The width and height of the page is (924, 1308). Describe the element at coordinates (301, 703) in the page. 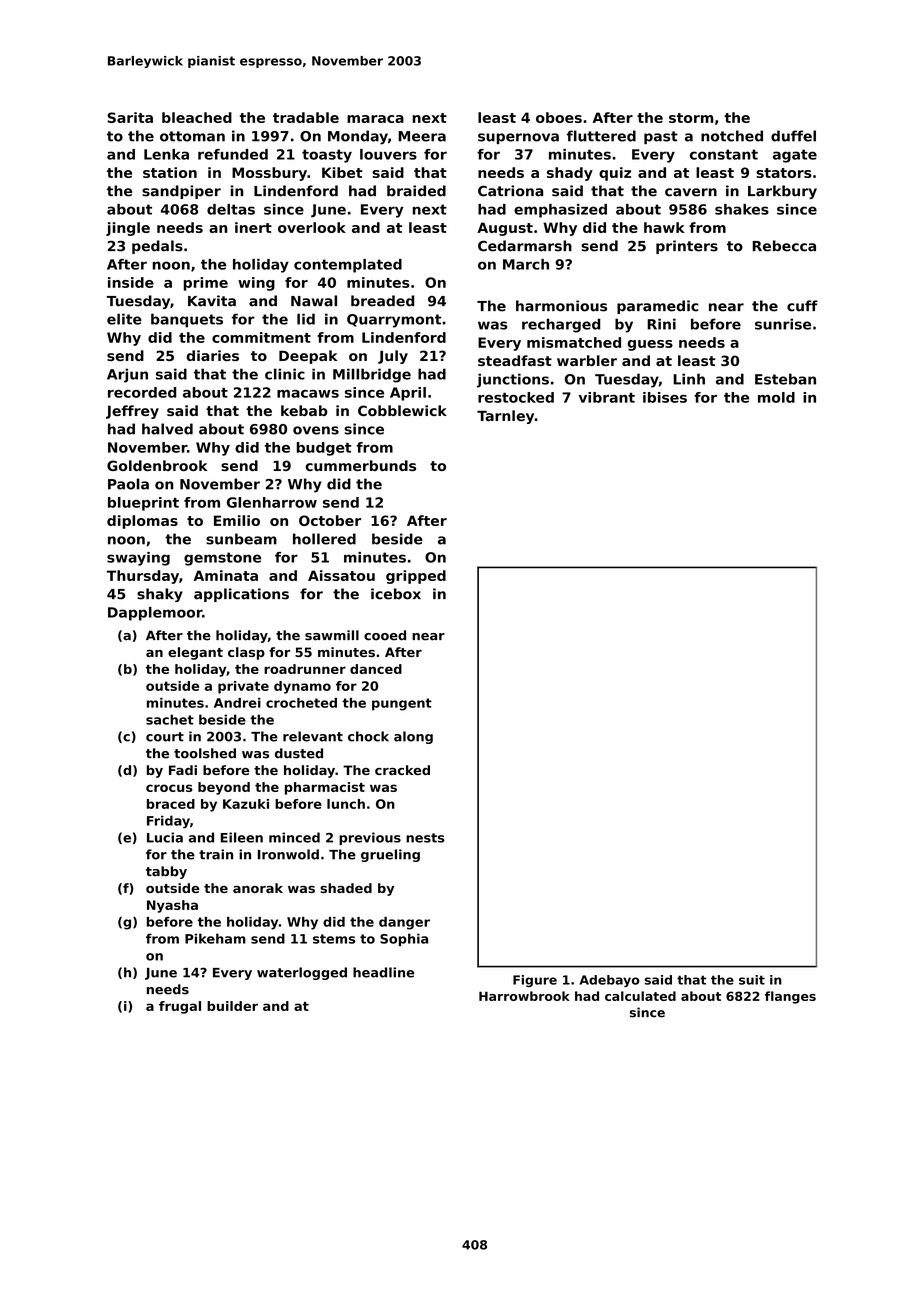

I see `crocheted` at that location.
